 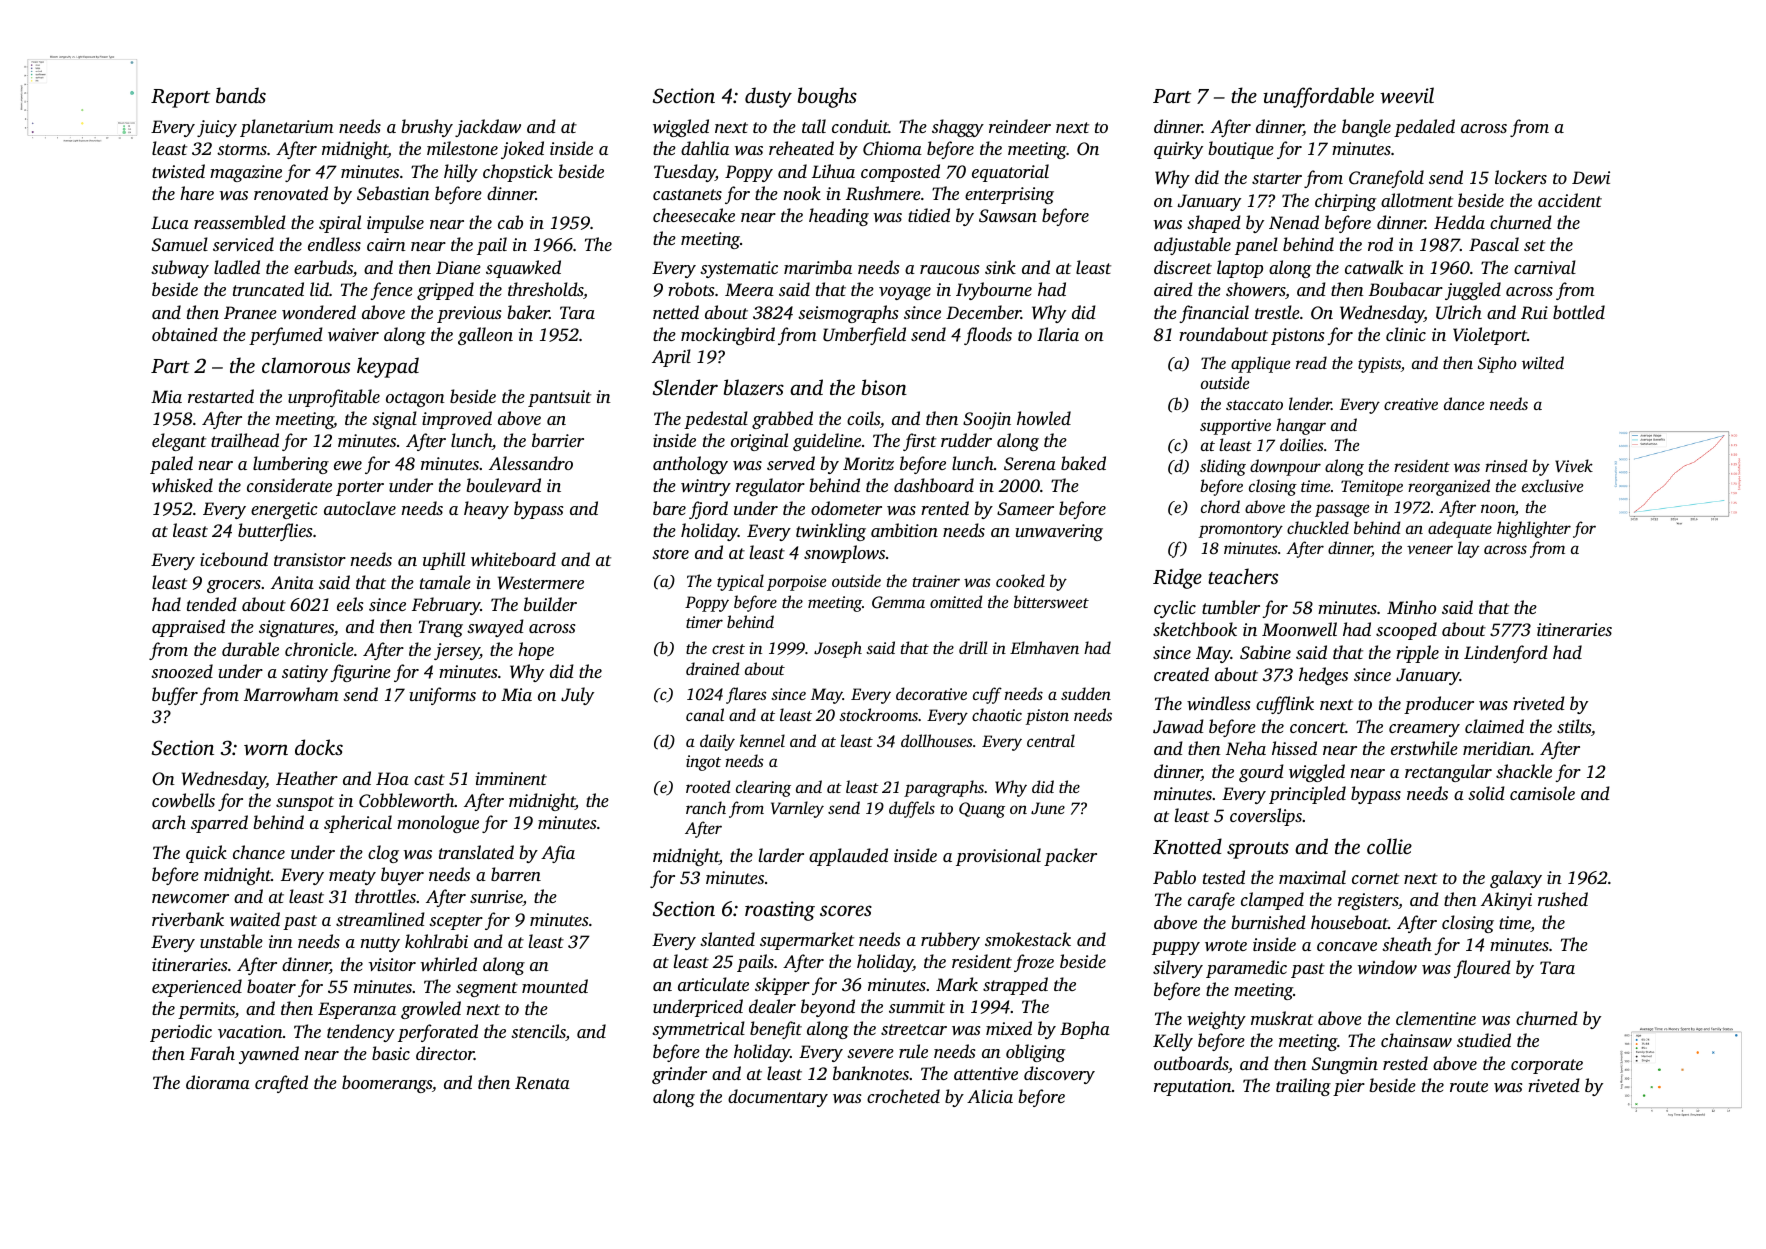 I want to click on bands, so click(x=241, y=95).
